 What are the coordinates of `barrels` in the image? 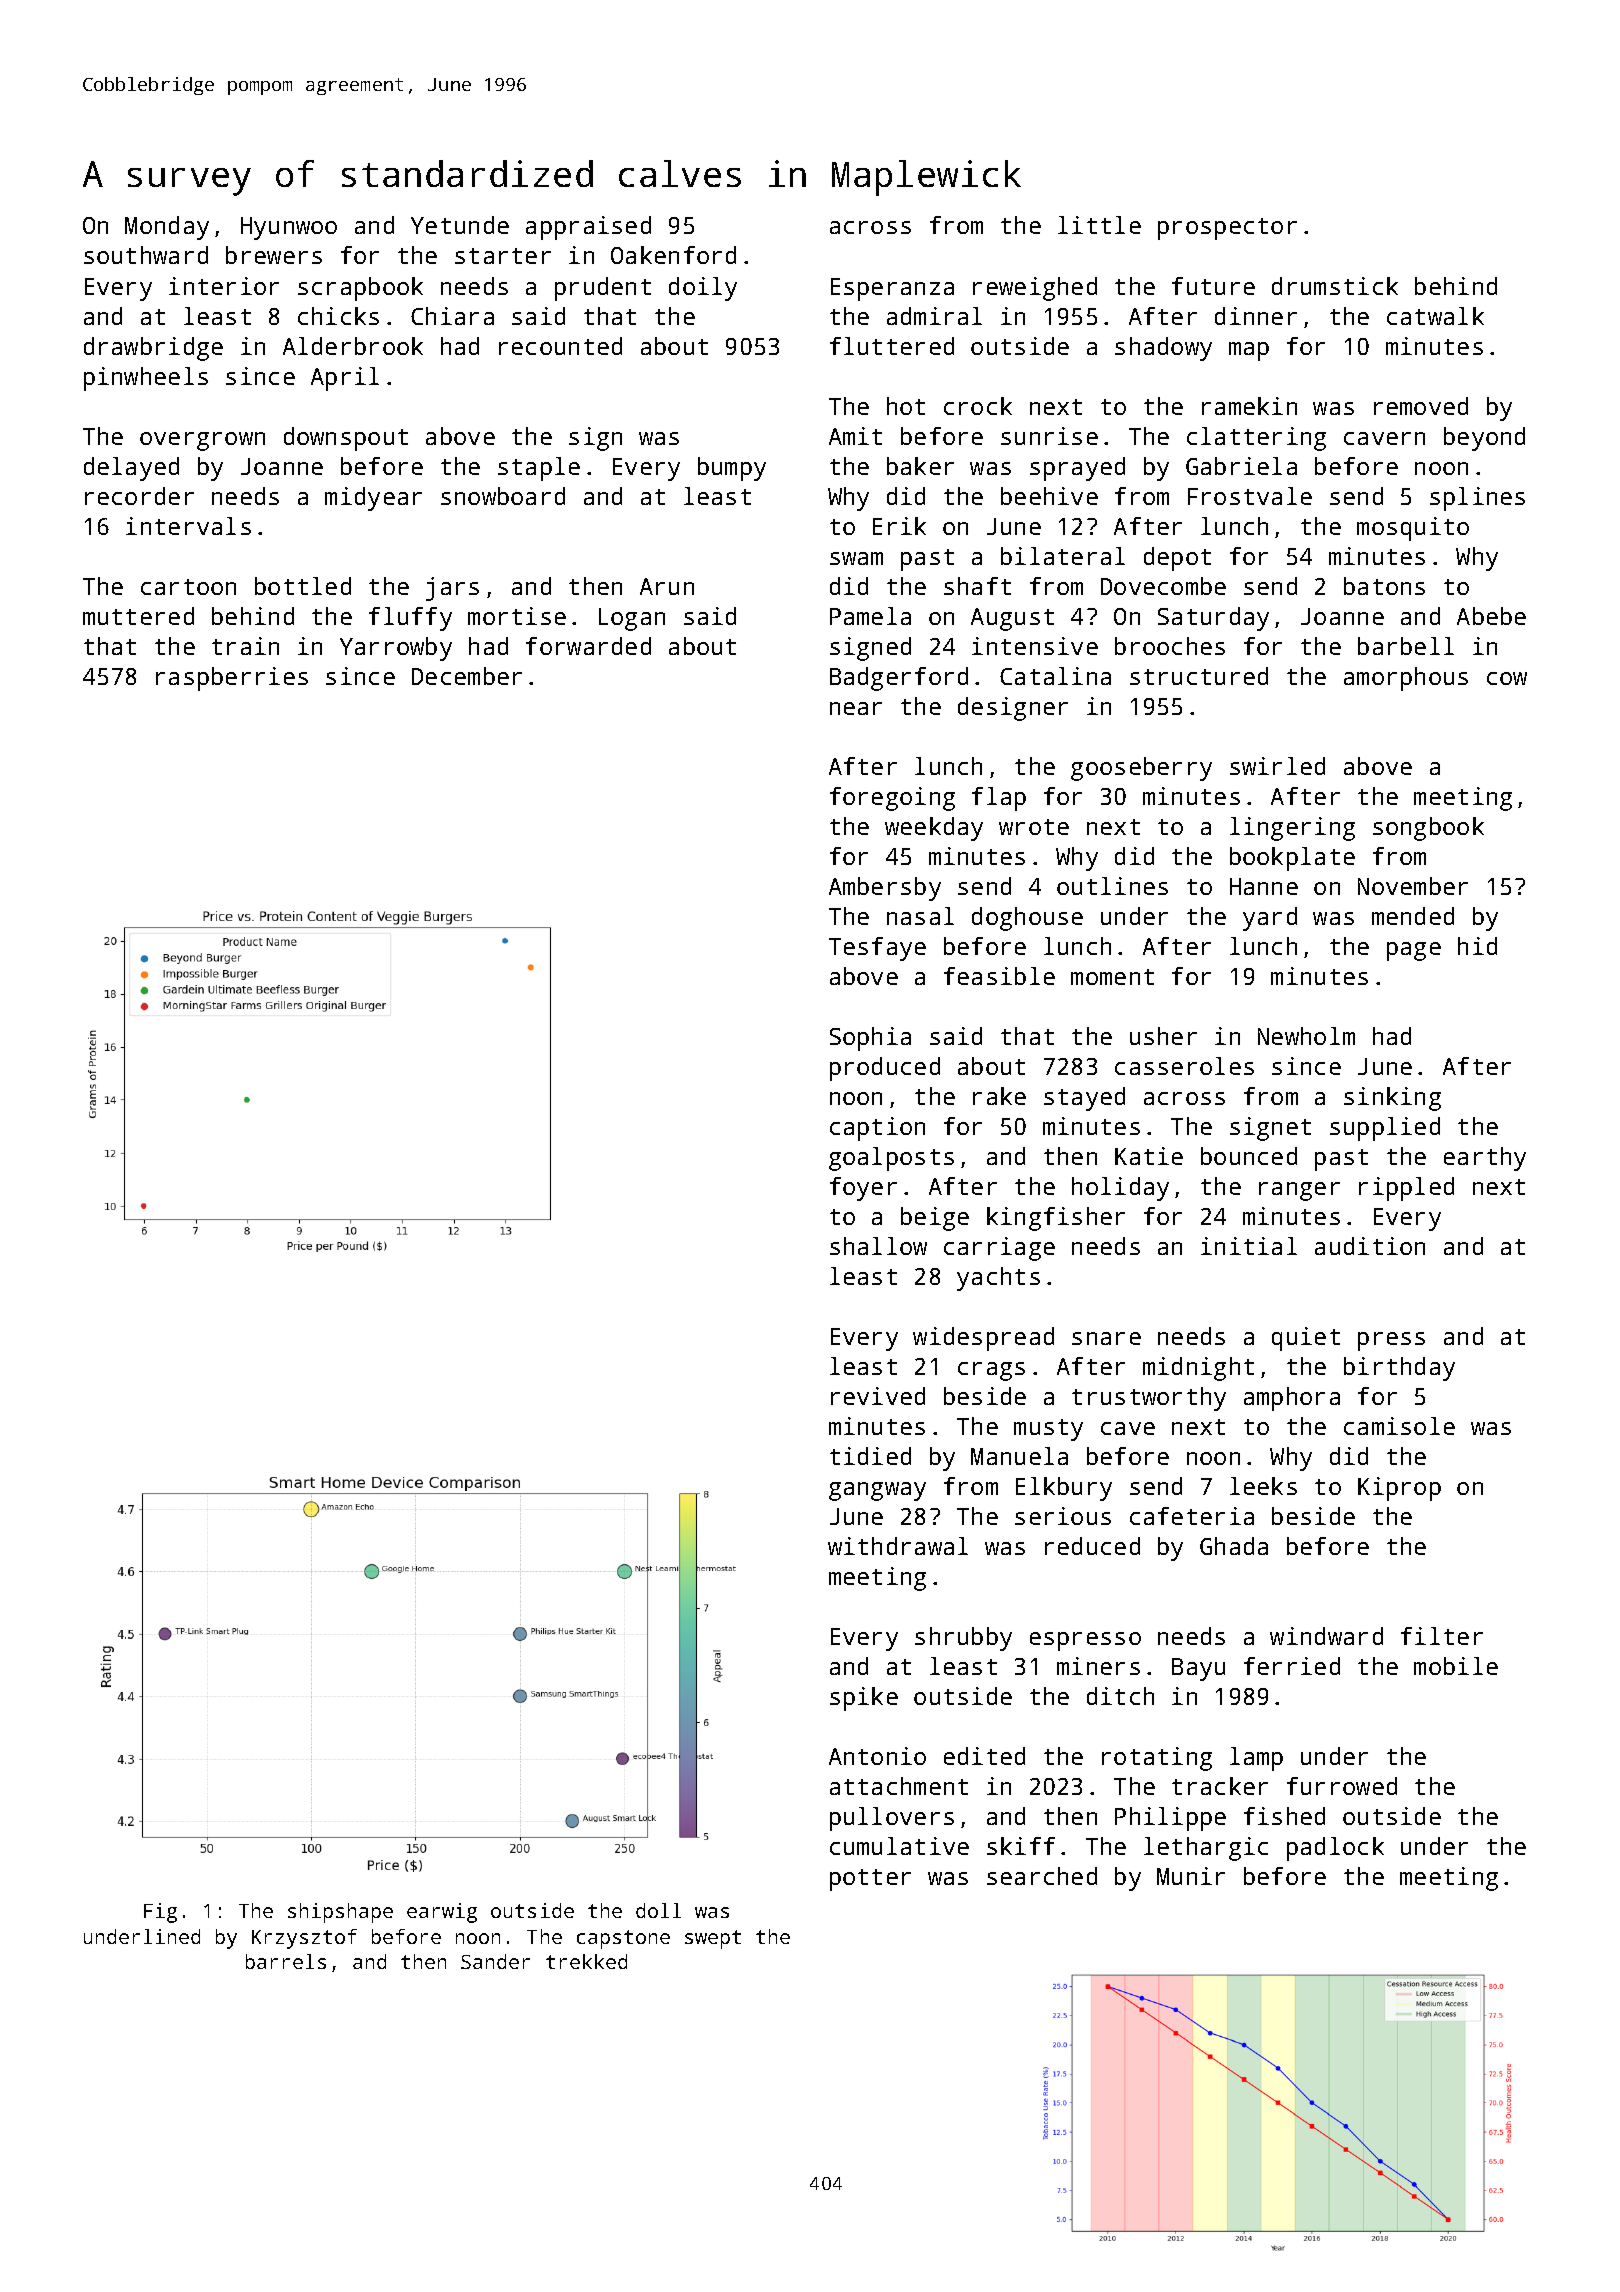 It's located at (286, 1961).
